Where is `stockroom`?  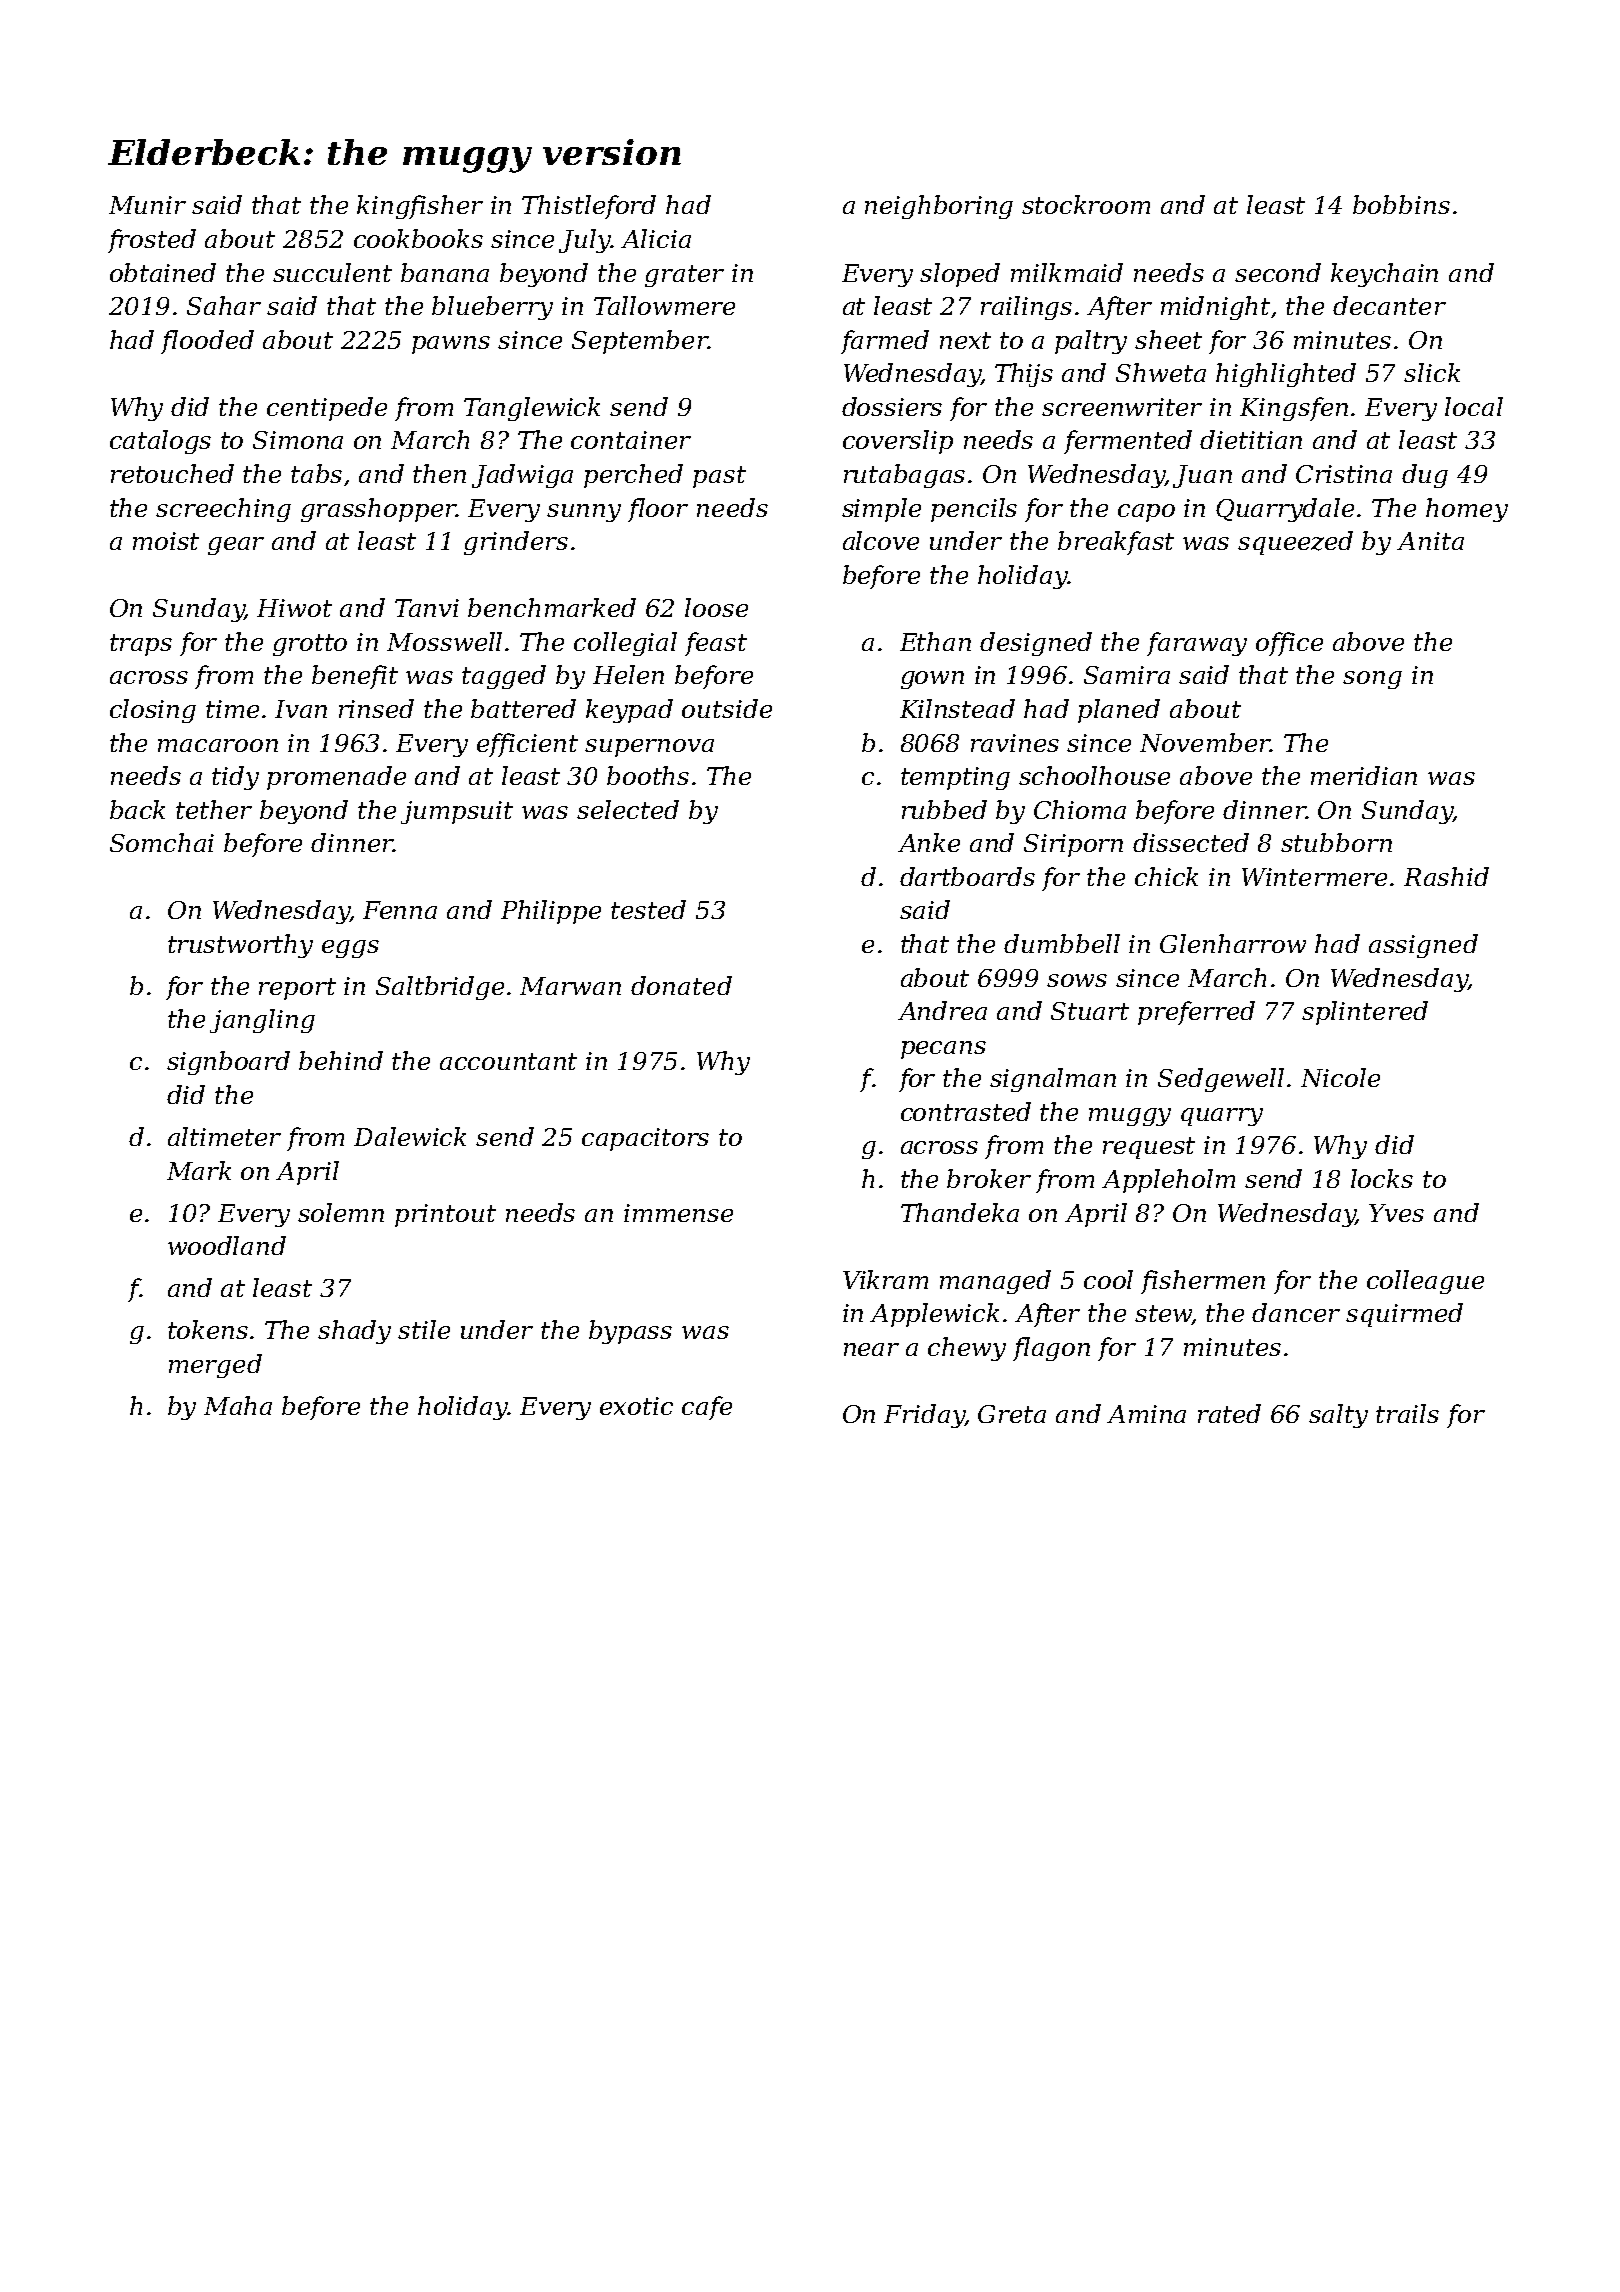
stockroom is located at coordinates (1086, 204).
